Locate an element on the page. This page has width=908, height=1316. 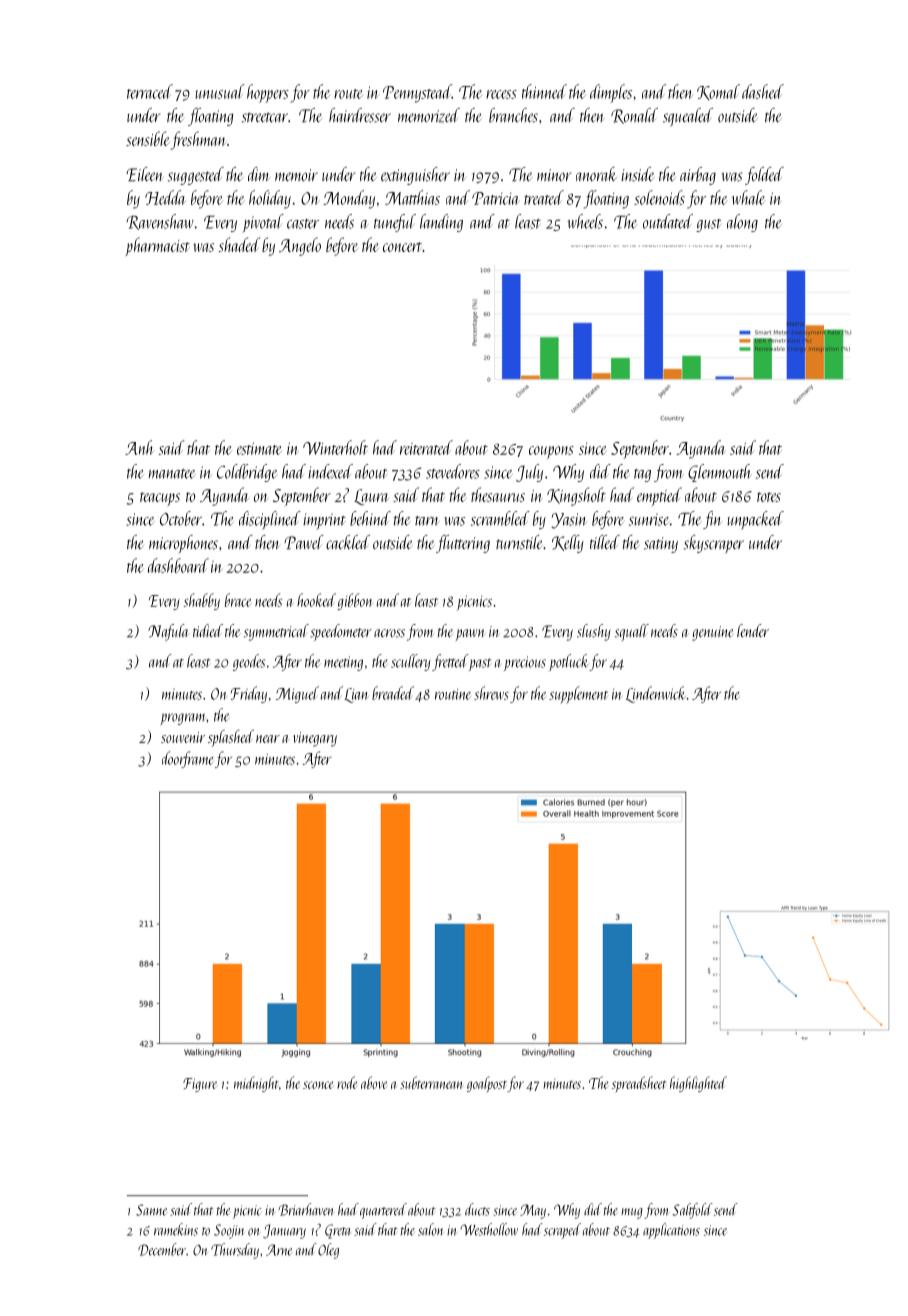
pharmacist is located at coordinates (157, 246).
